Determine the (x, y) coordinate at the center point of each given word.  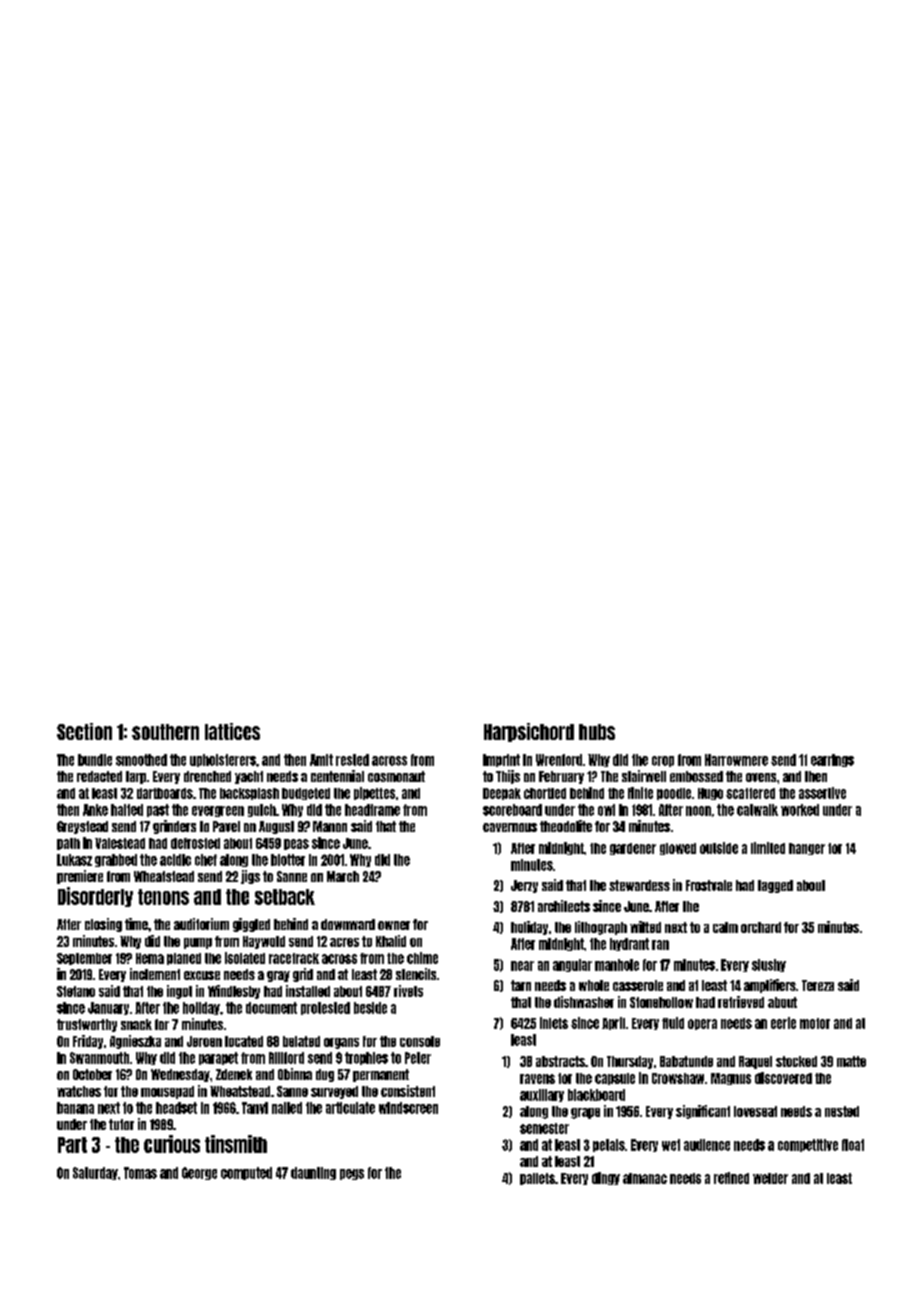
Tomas (140, 1173)
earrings (832, 760)
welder (770, 1178)
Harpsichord (529, 732)
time (136, 924)
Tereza (818, 985)
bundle (95, 760)
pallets (537, 1179)
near (522, 966)
